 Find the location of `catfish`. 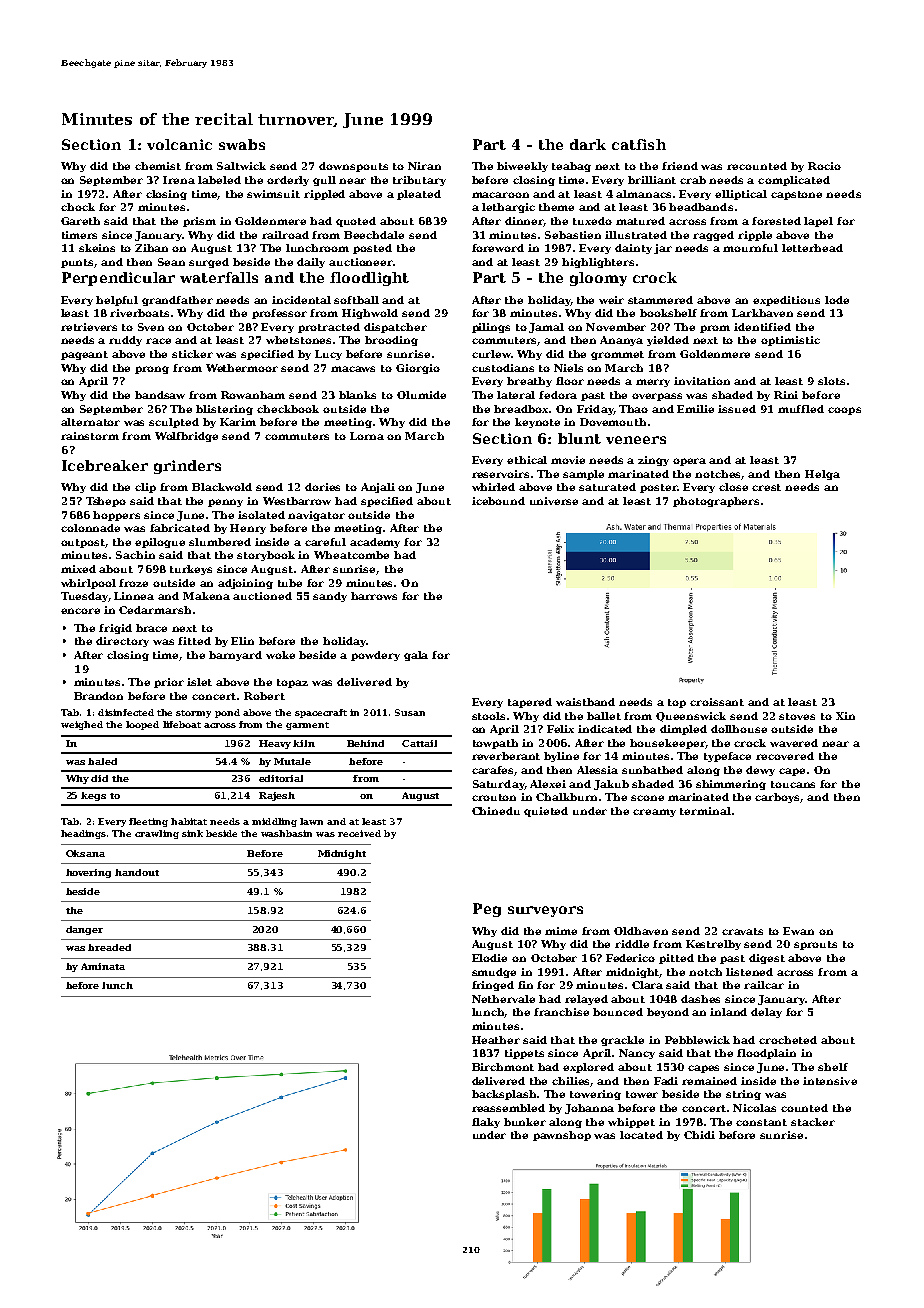

catfish is located at coordinates (639, 144).
